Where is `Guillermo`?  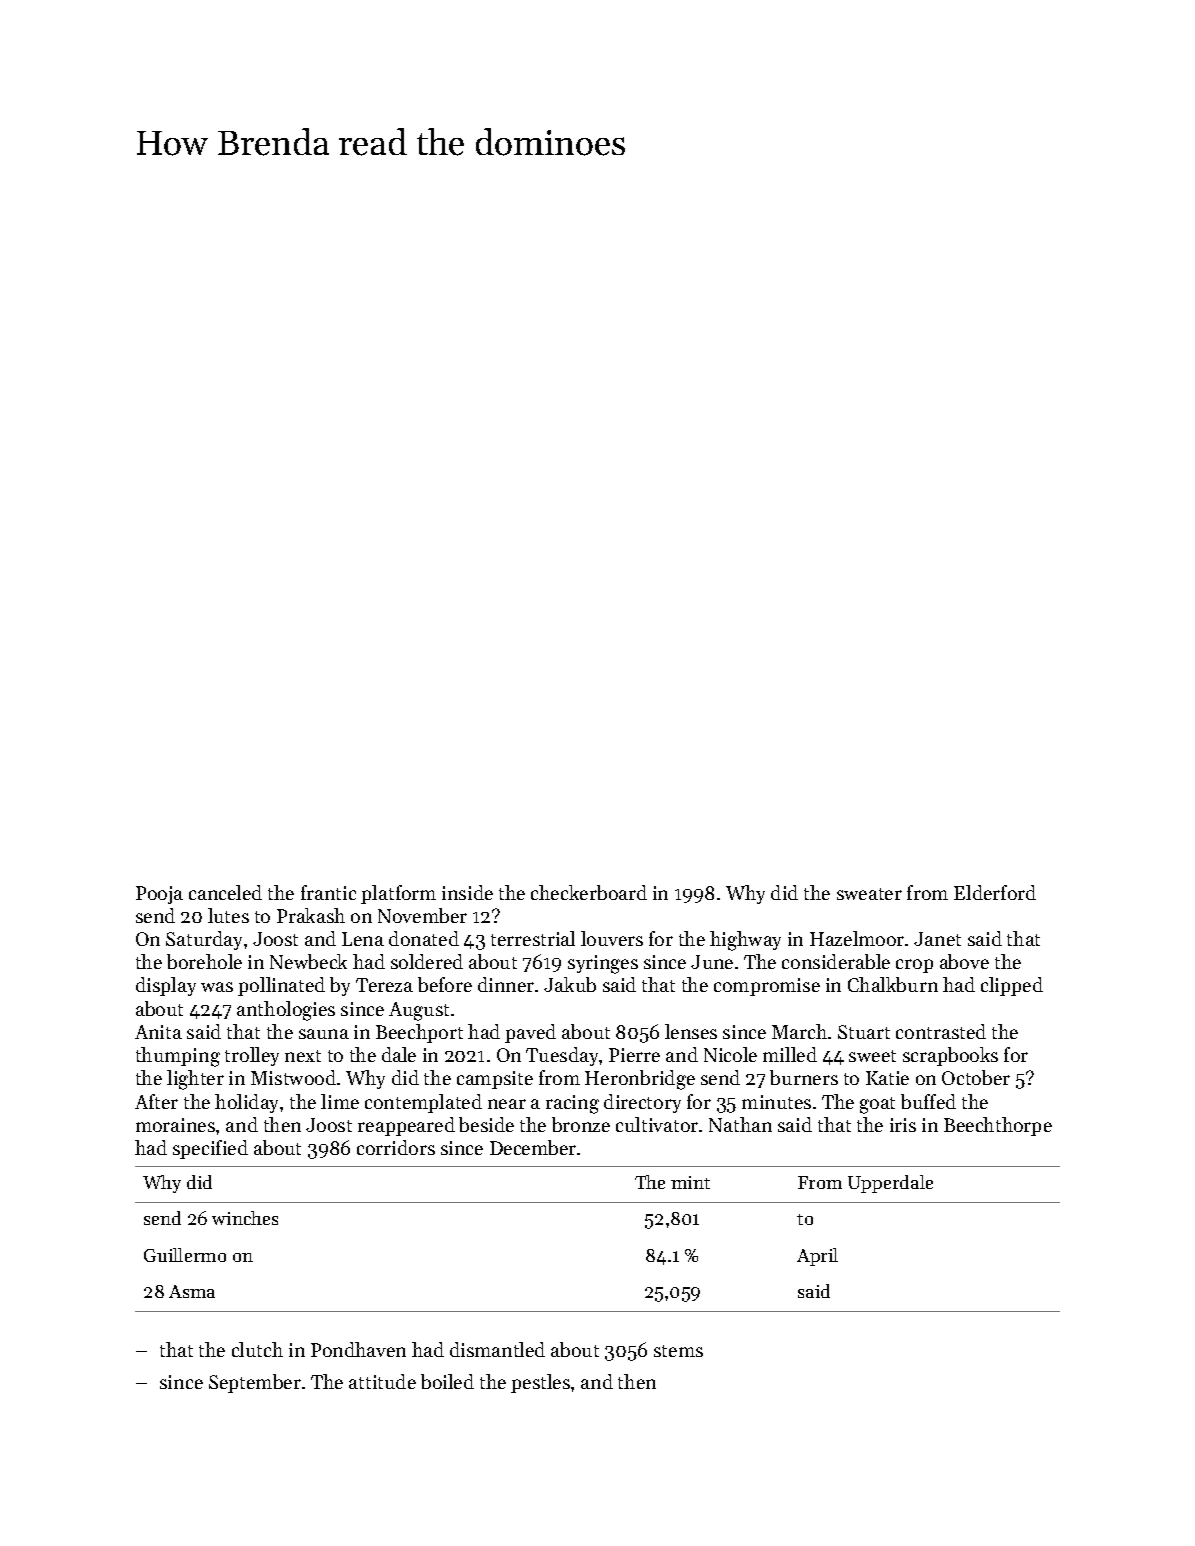
Guillermo is located at coordinates (185, 1255).
